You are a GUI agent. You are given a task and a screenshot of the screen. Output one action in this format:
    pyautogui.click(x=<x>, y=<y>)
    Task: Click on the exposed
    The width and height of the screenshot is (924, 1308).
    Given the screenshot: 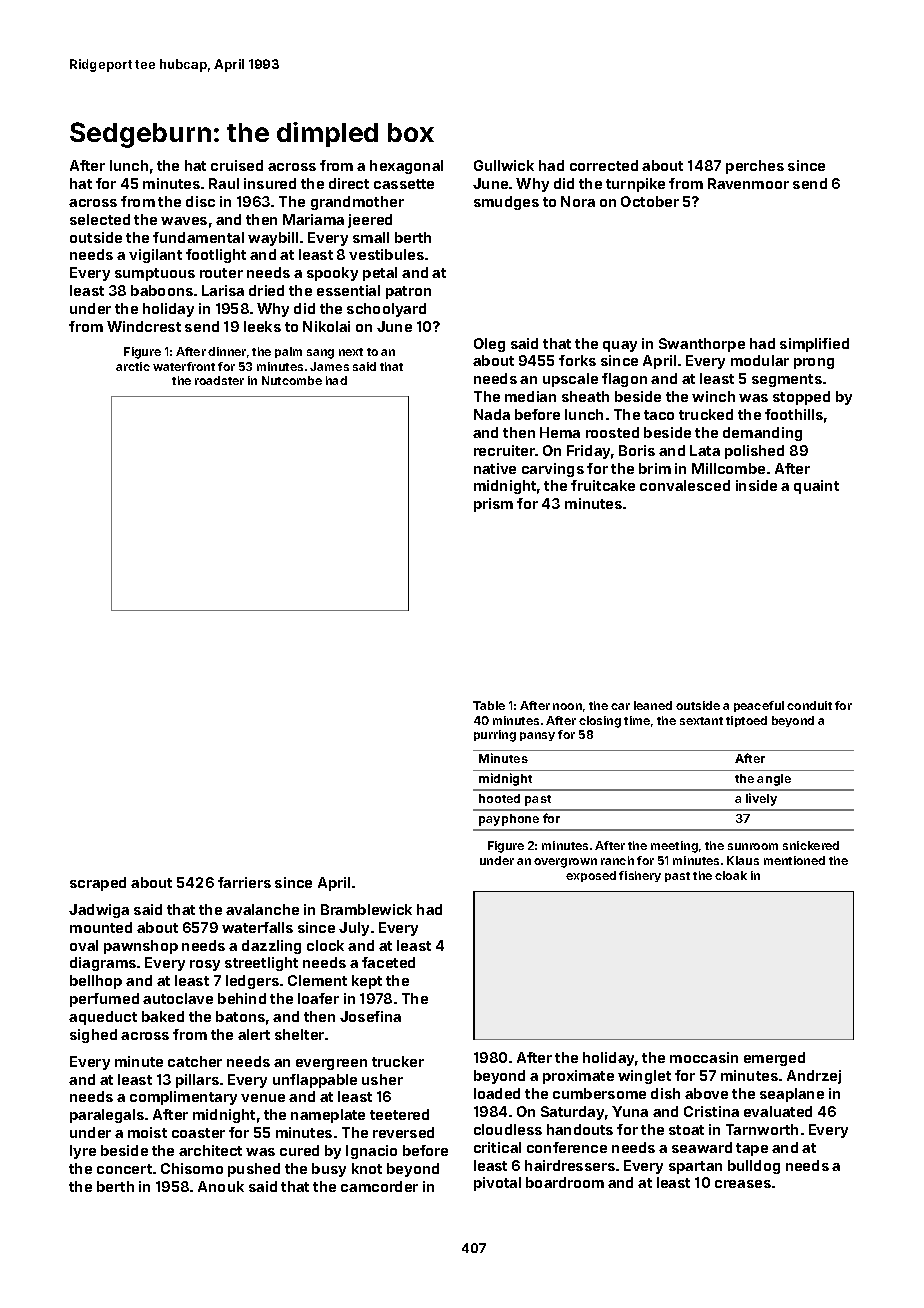 What is the action you would take?
    pyautogui.click(x=591, y=876)
